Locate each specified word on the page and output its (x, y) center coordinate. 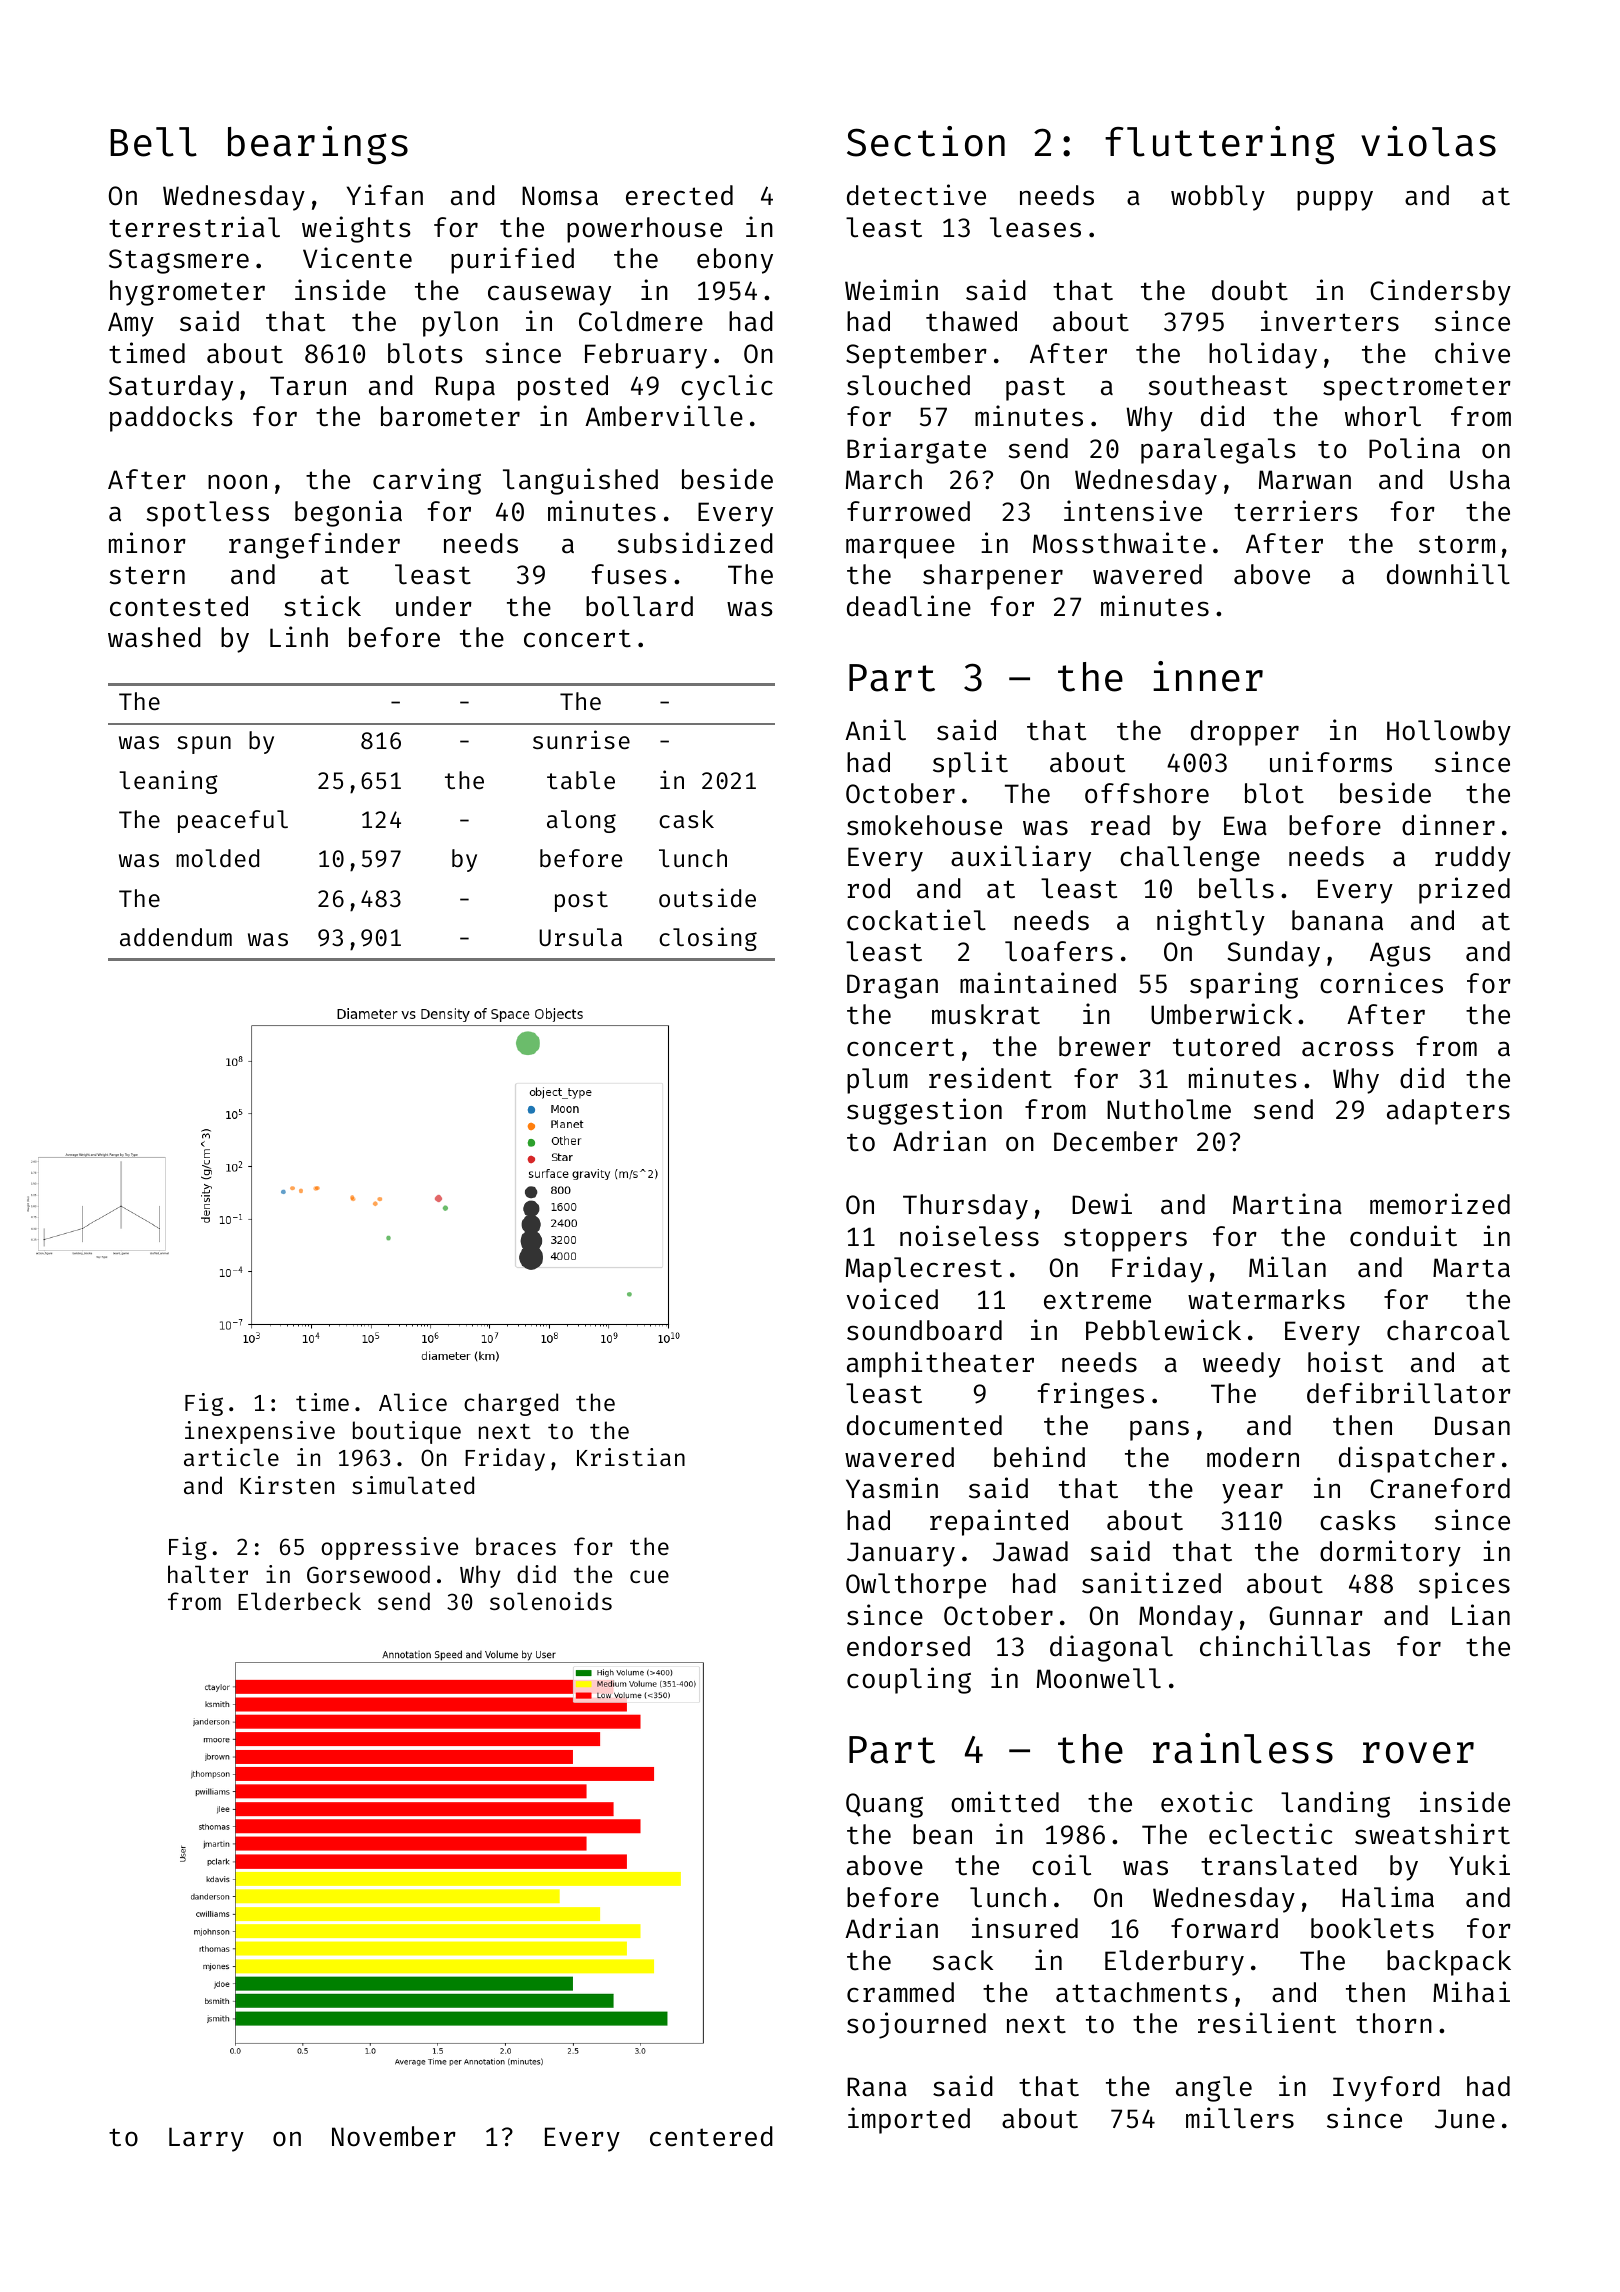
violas (1428, 141)
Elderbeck (299, 1601)
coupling (909, 1680)
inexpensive (260, 1432)
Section (926, 141)
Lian (1481, 1615)
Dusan (1472, 1426)
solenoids (551, 1601)
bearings (318, 145)
